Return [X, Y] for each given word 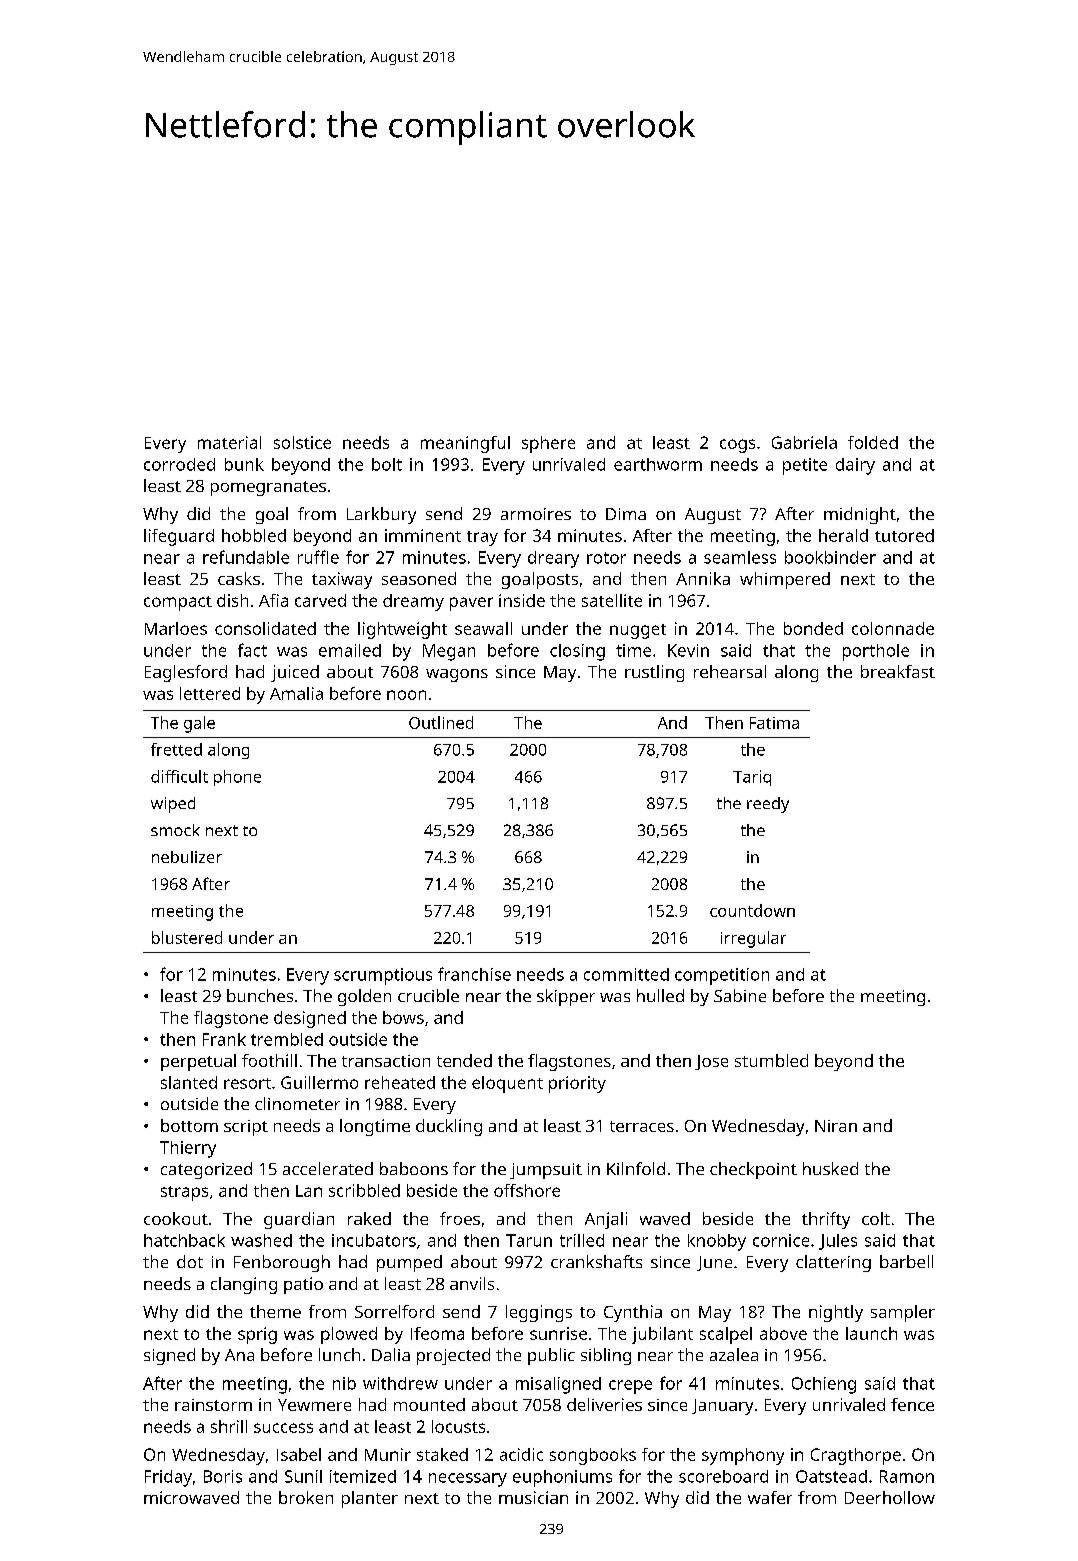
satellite [612, 600]
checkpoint [753, 1170]
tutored [904, 535]
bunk [244, 464]
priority [577, 1084]
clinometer [297, 1103]
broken [306, 1497]
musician [533, 1497]
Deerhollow [890, 1497]
